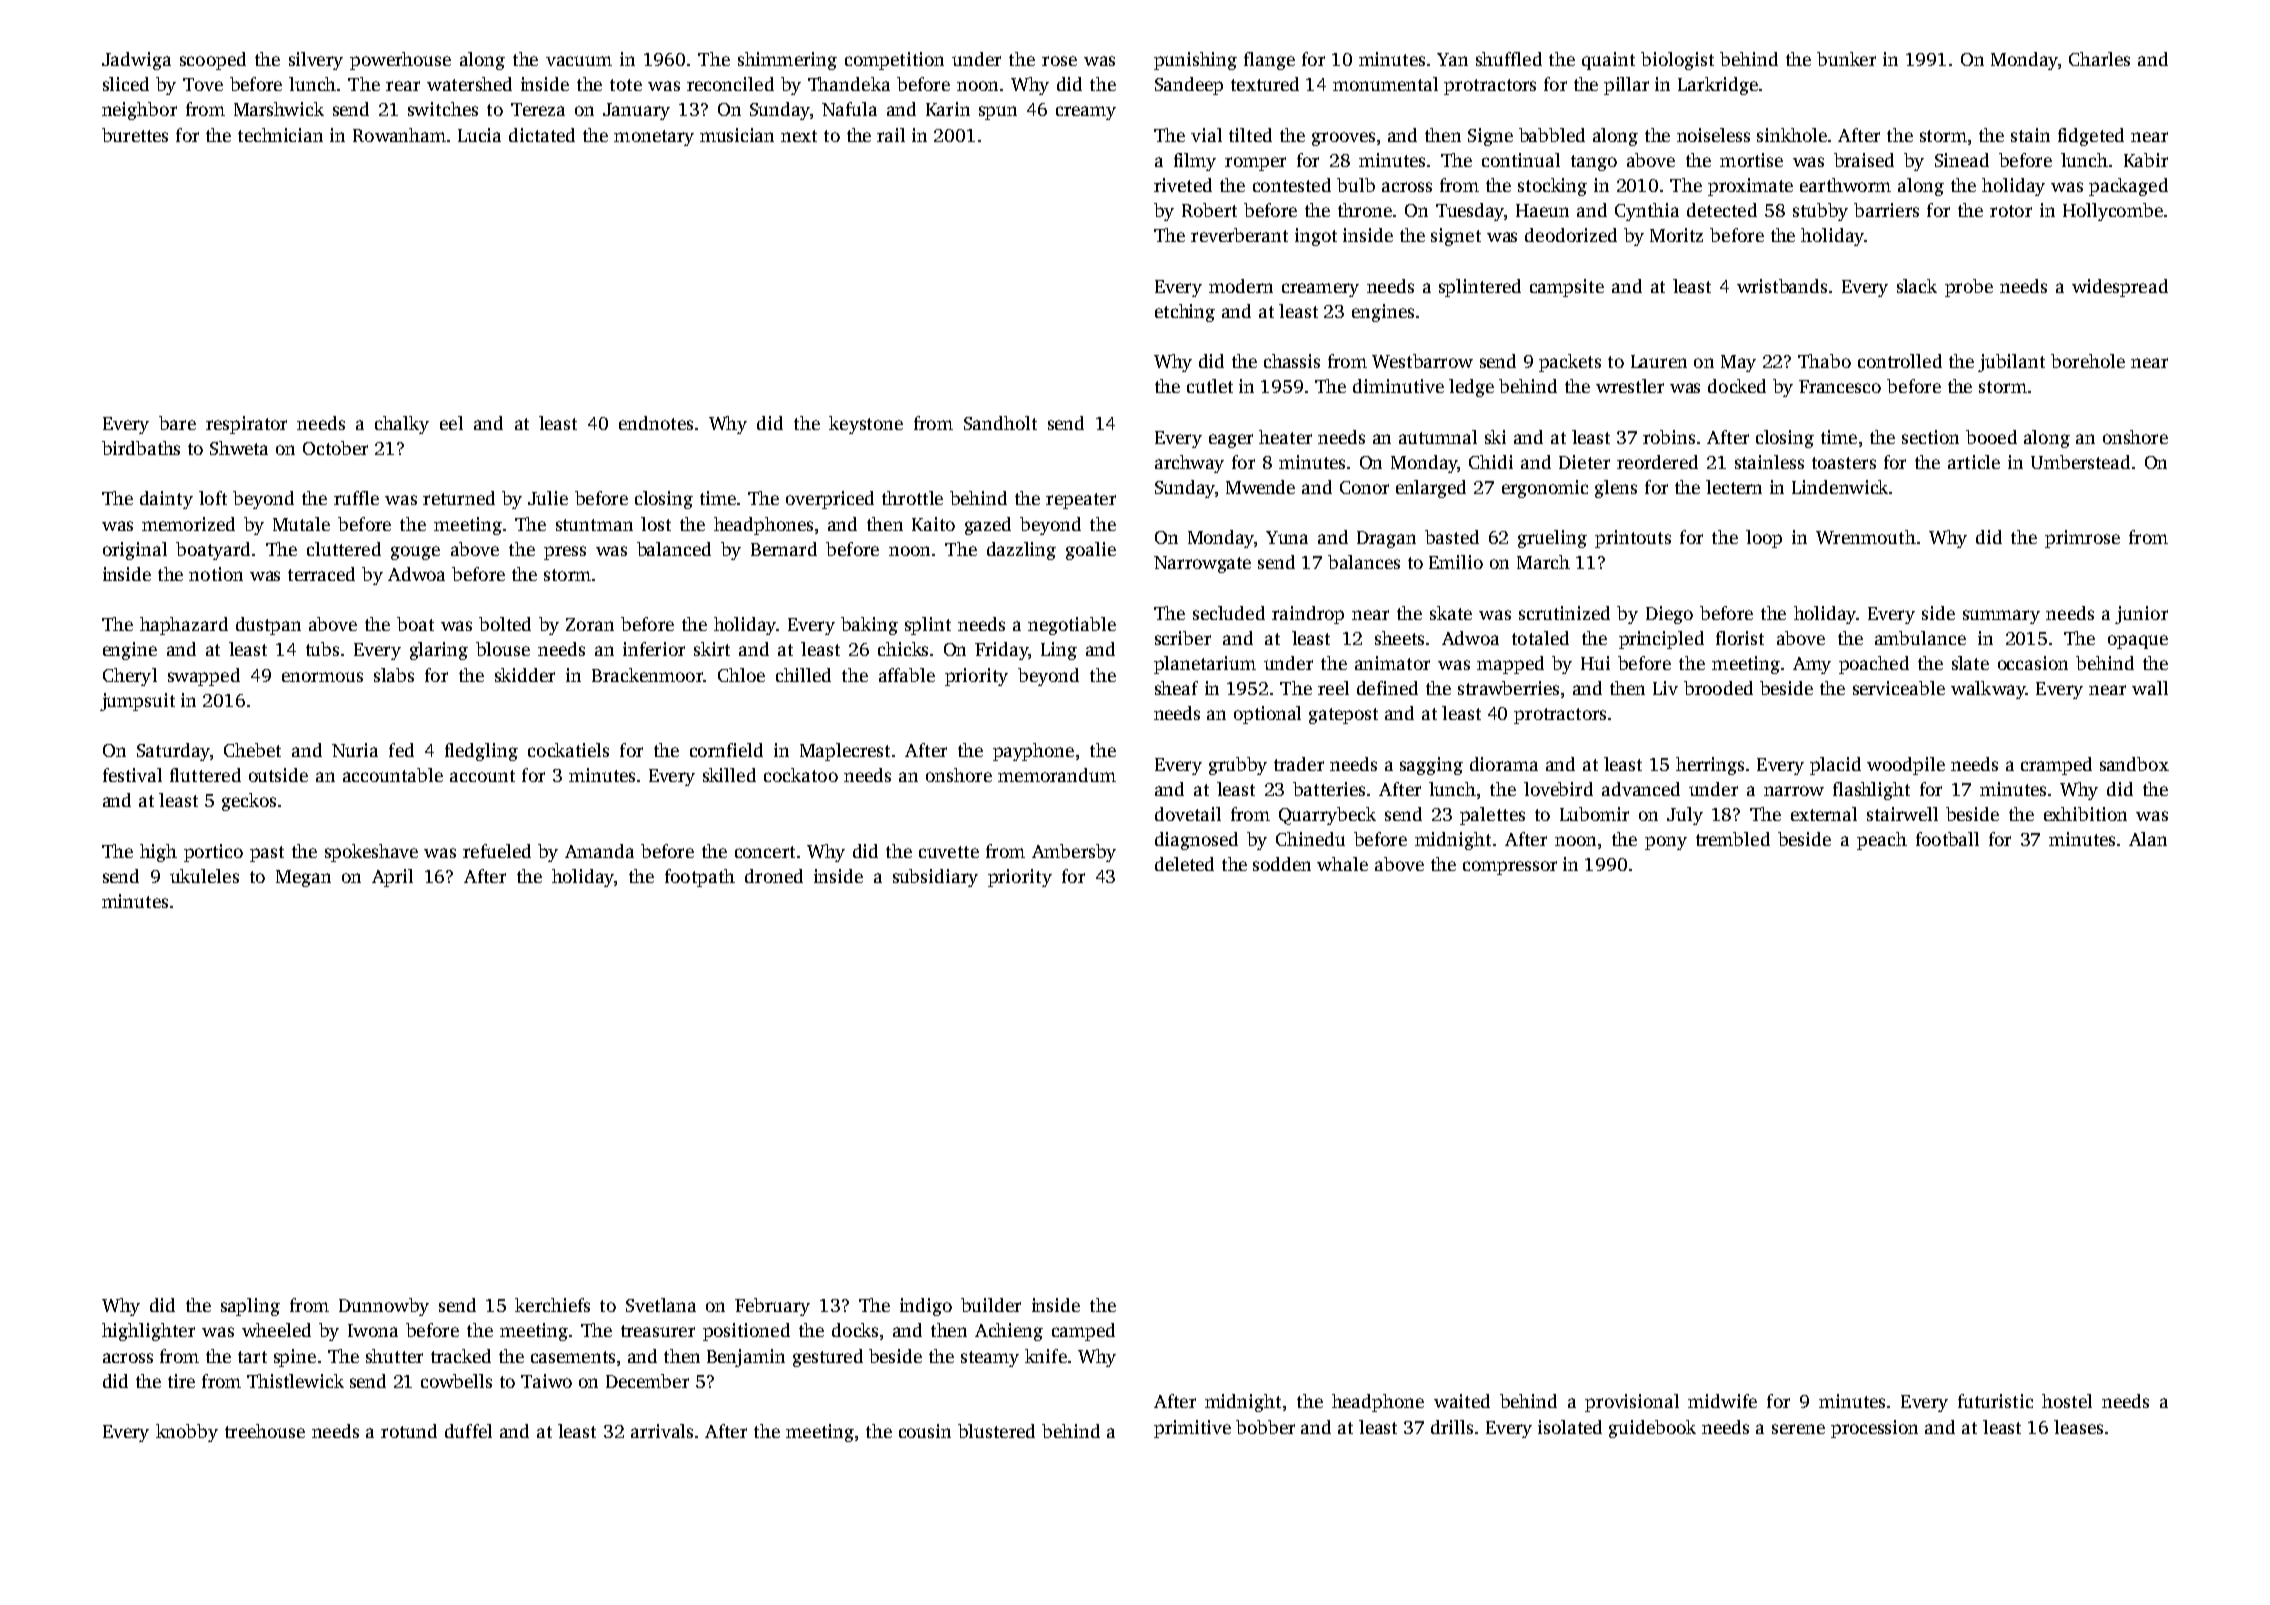  What do you see at coordinates (392, 878) in the page?
I see `April` at bounding box center [392, 878].
